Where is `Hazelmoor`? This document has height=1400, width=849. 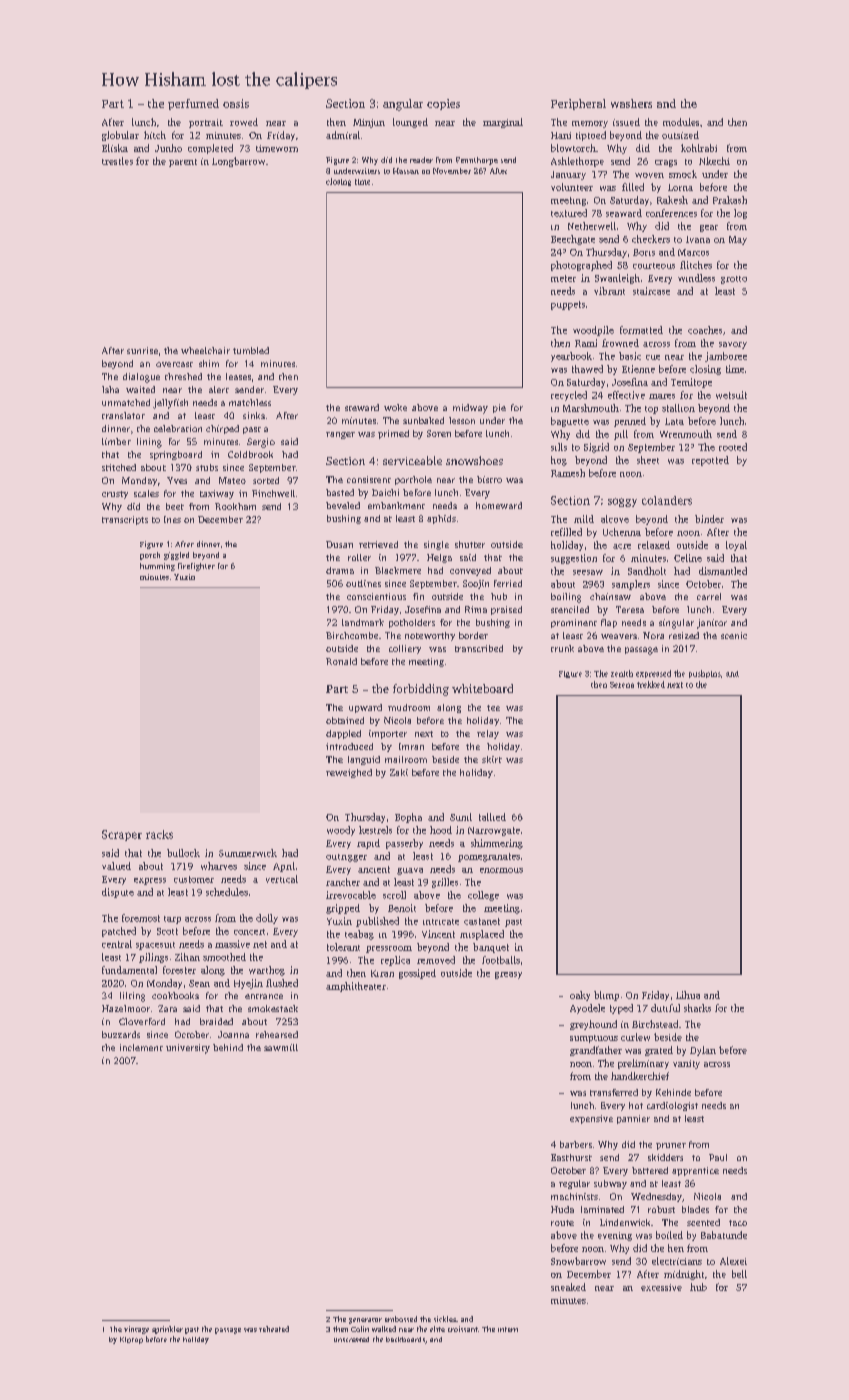
Hazelmoor is located at coordinates (126, 1008).
